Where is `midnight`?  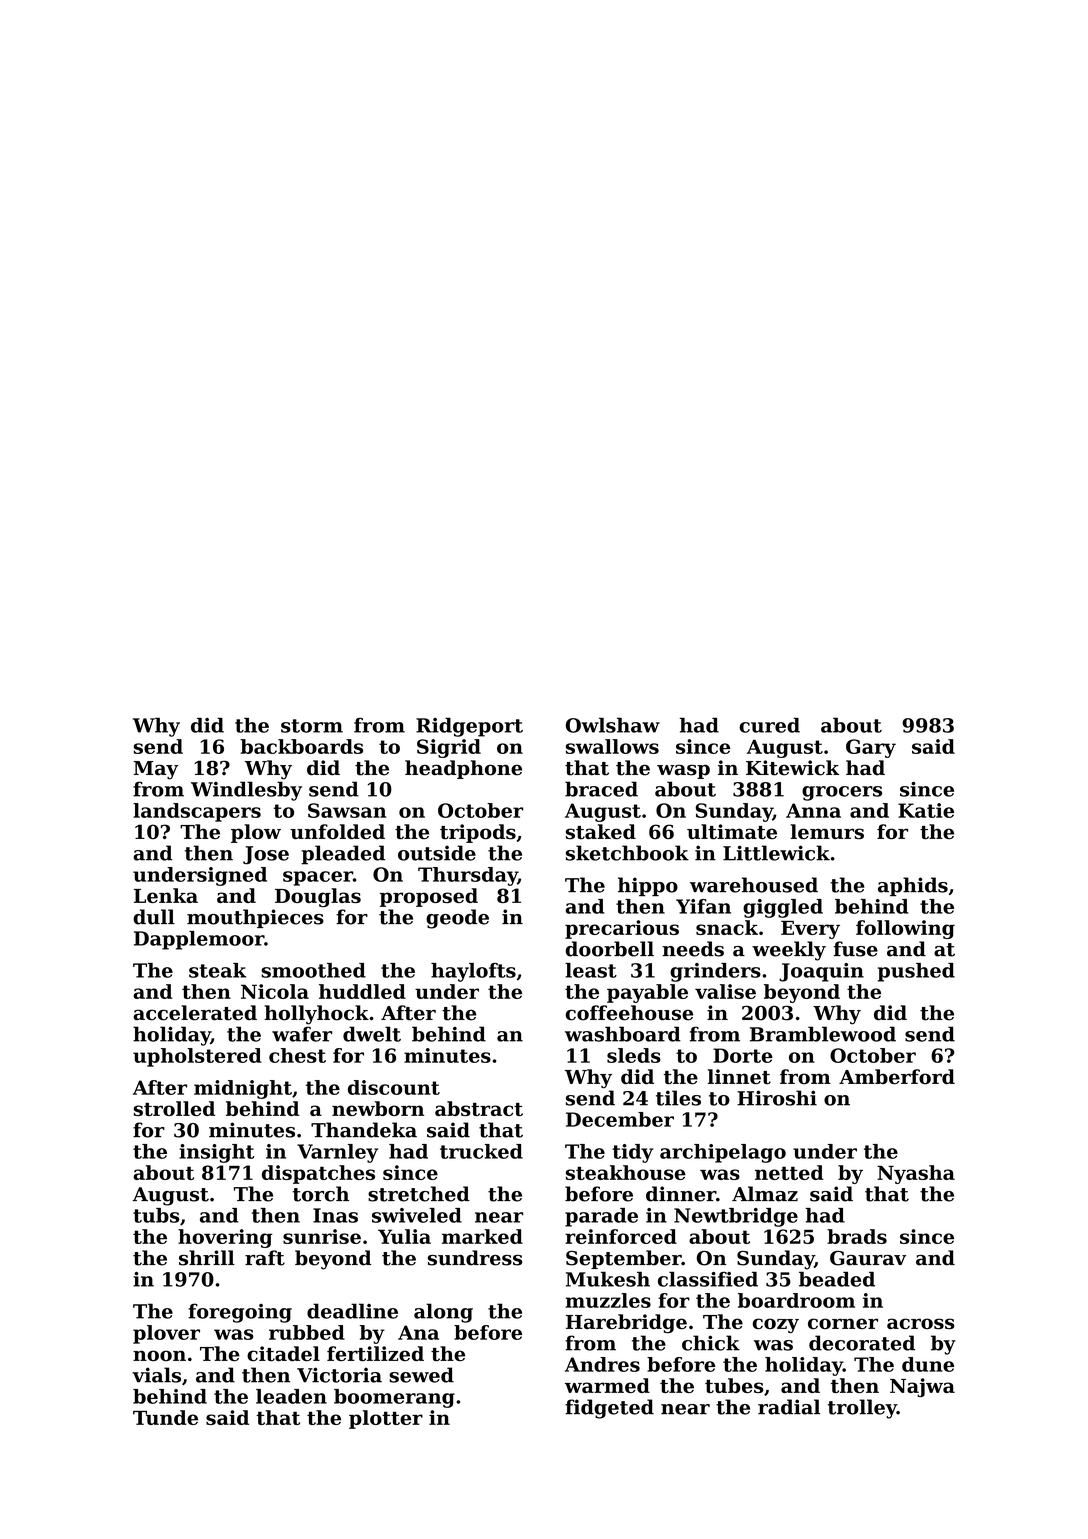 midnight is located at coordinates (243, 1089).
